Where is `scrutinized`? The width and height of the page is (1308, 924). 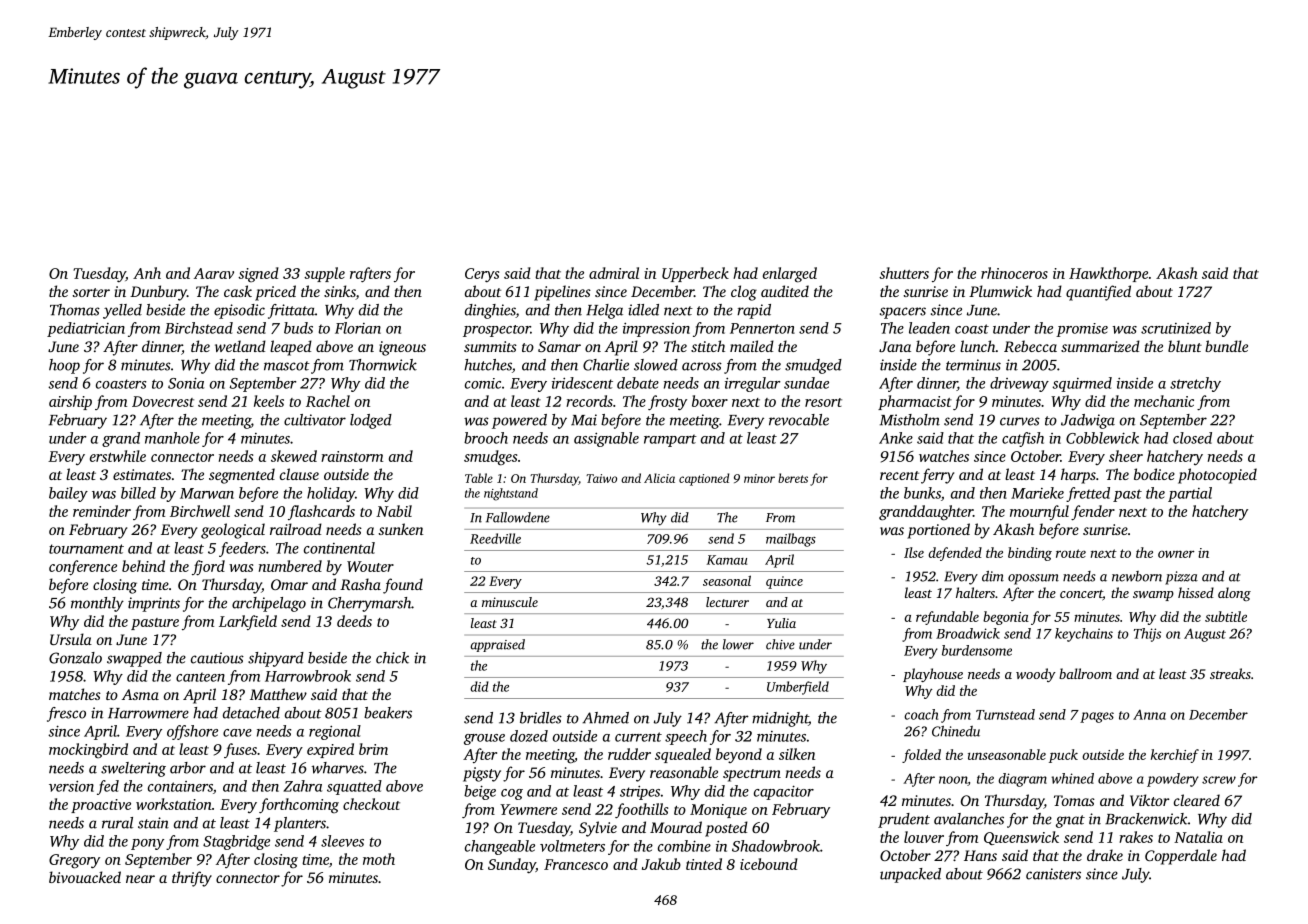
scrutinized is located at coordinates (1176, 328).
